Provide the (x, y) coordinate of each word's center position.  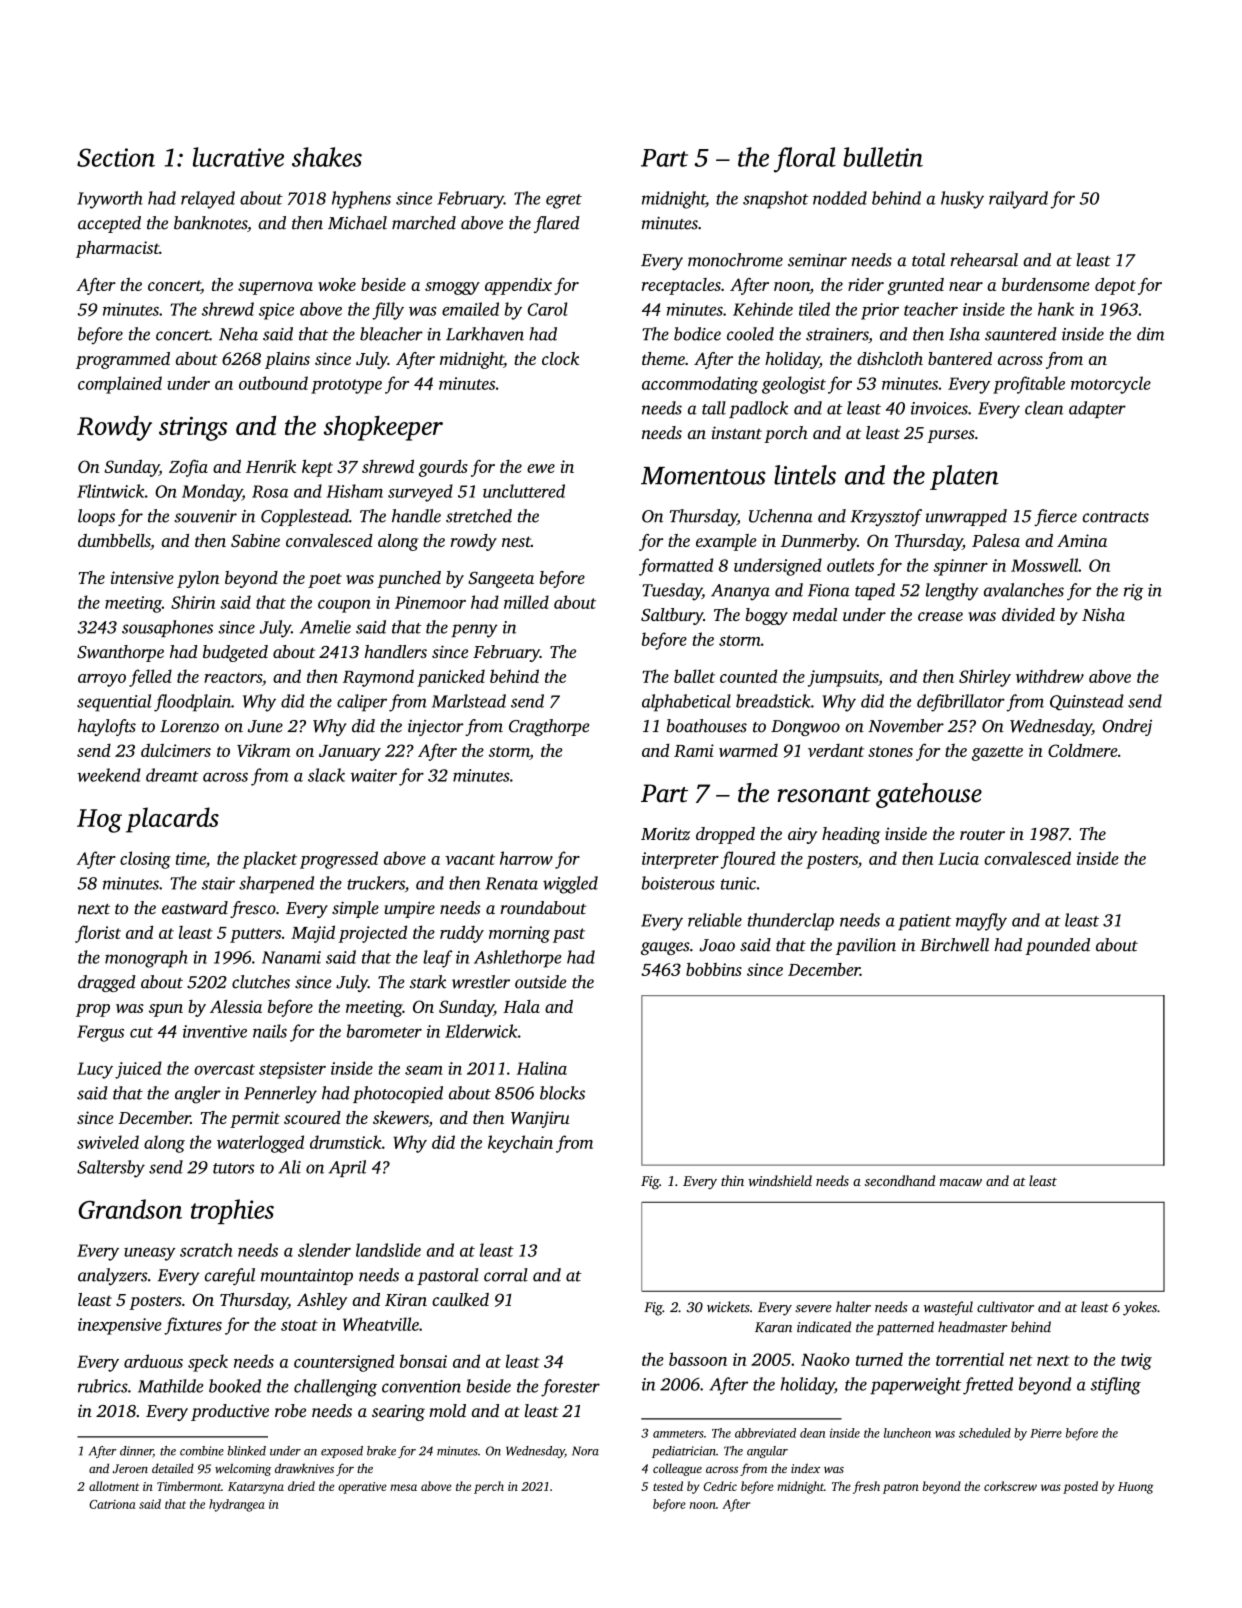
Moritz (665, 833)
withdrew (1050, 676)
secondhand (900, 1180)
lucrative (238, 157)
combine (202, 1451)
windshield (780, 1180)
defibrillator (961, 703)
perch (489, 1487)
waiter (374, 775)
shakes (327, 157)
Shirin (193, 602)
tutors (234, 1168)
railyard (1018, 200)
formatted (676, 567)
